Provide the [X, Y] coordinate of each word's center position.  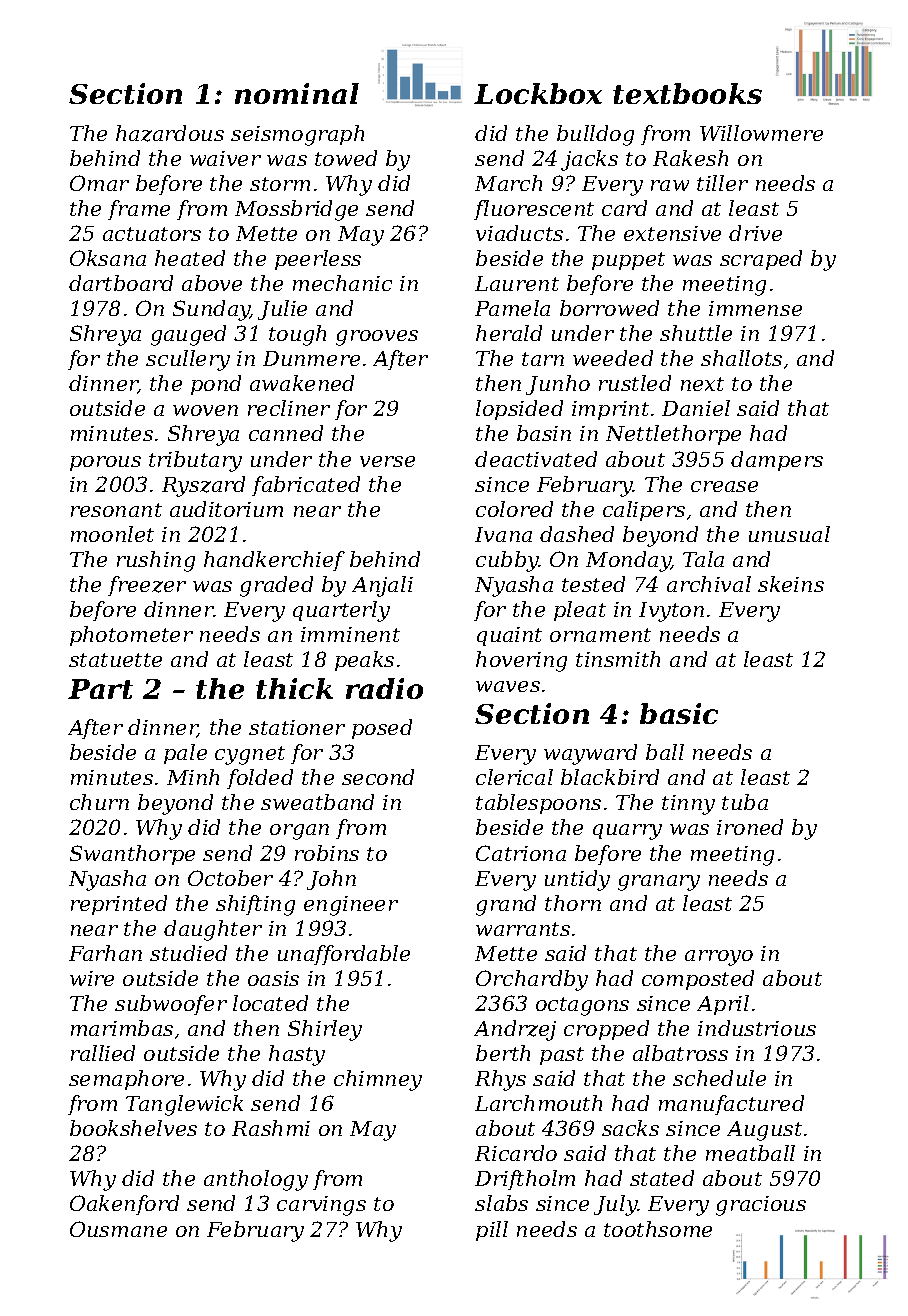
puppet [628, 261]
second [378, 777]
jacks [589, 160]
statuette [115, 660]
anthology [256, 1180]
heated [190, 258]
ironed [750, 827]
